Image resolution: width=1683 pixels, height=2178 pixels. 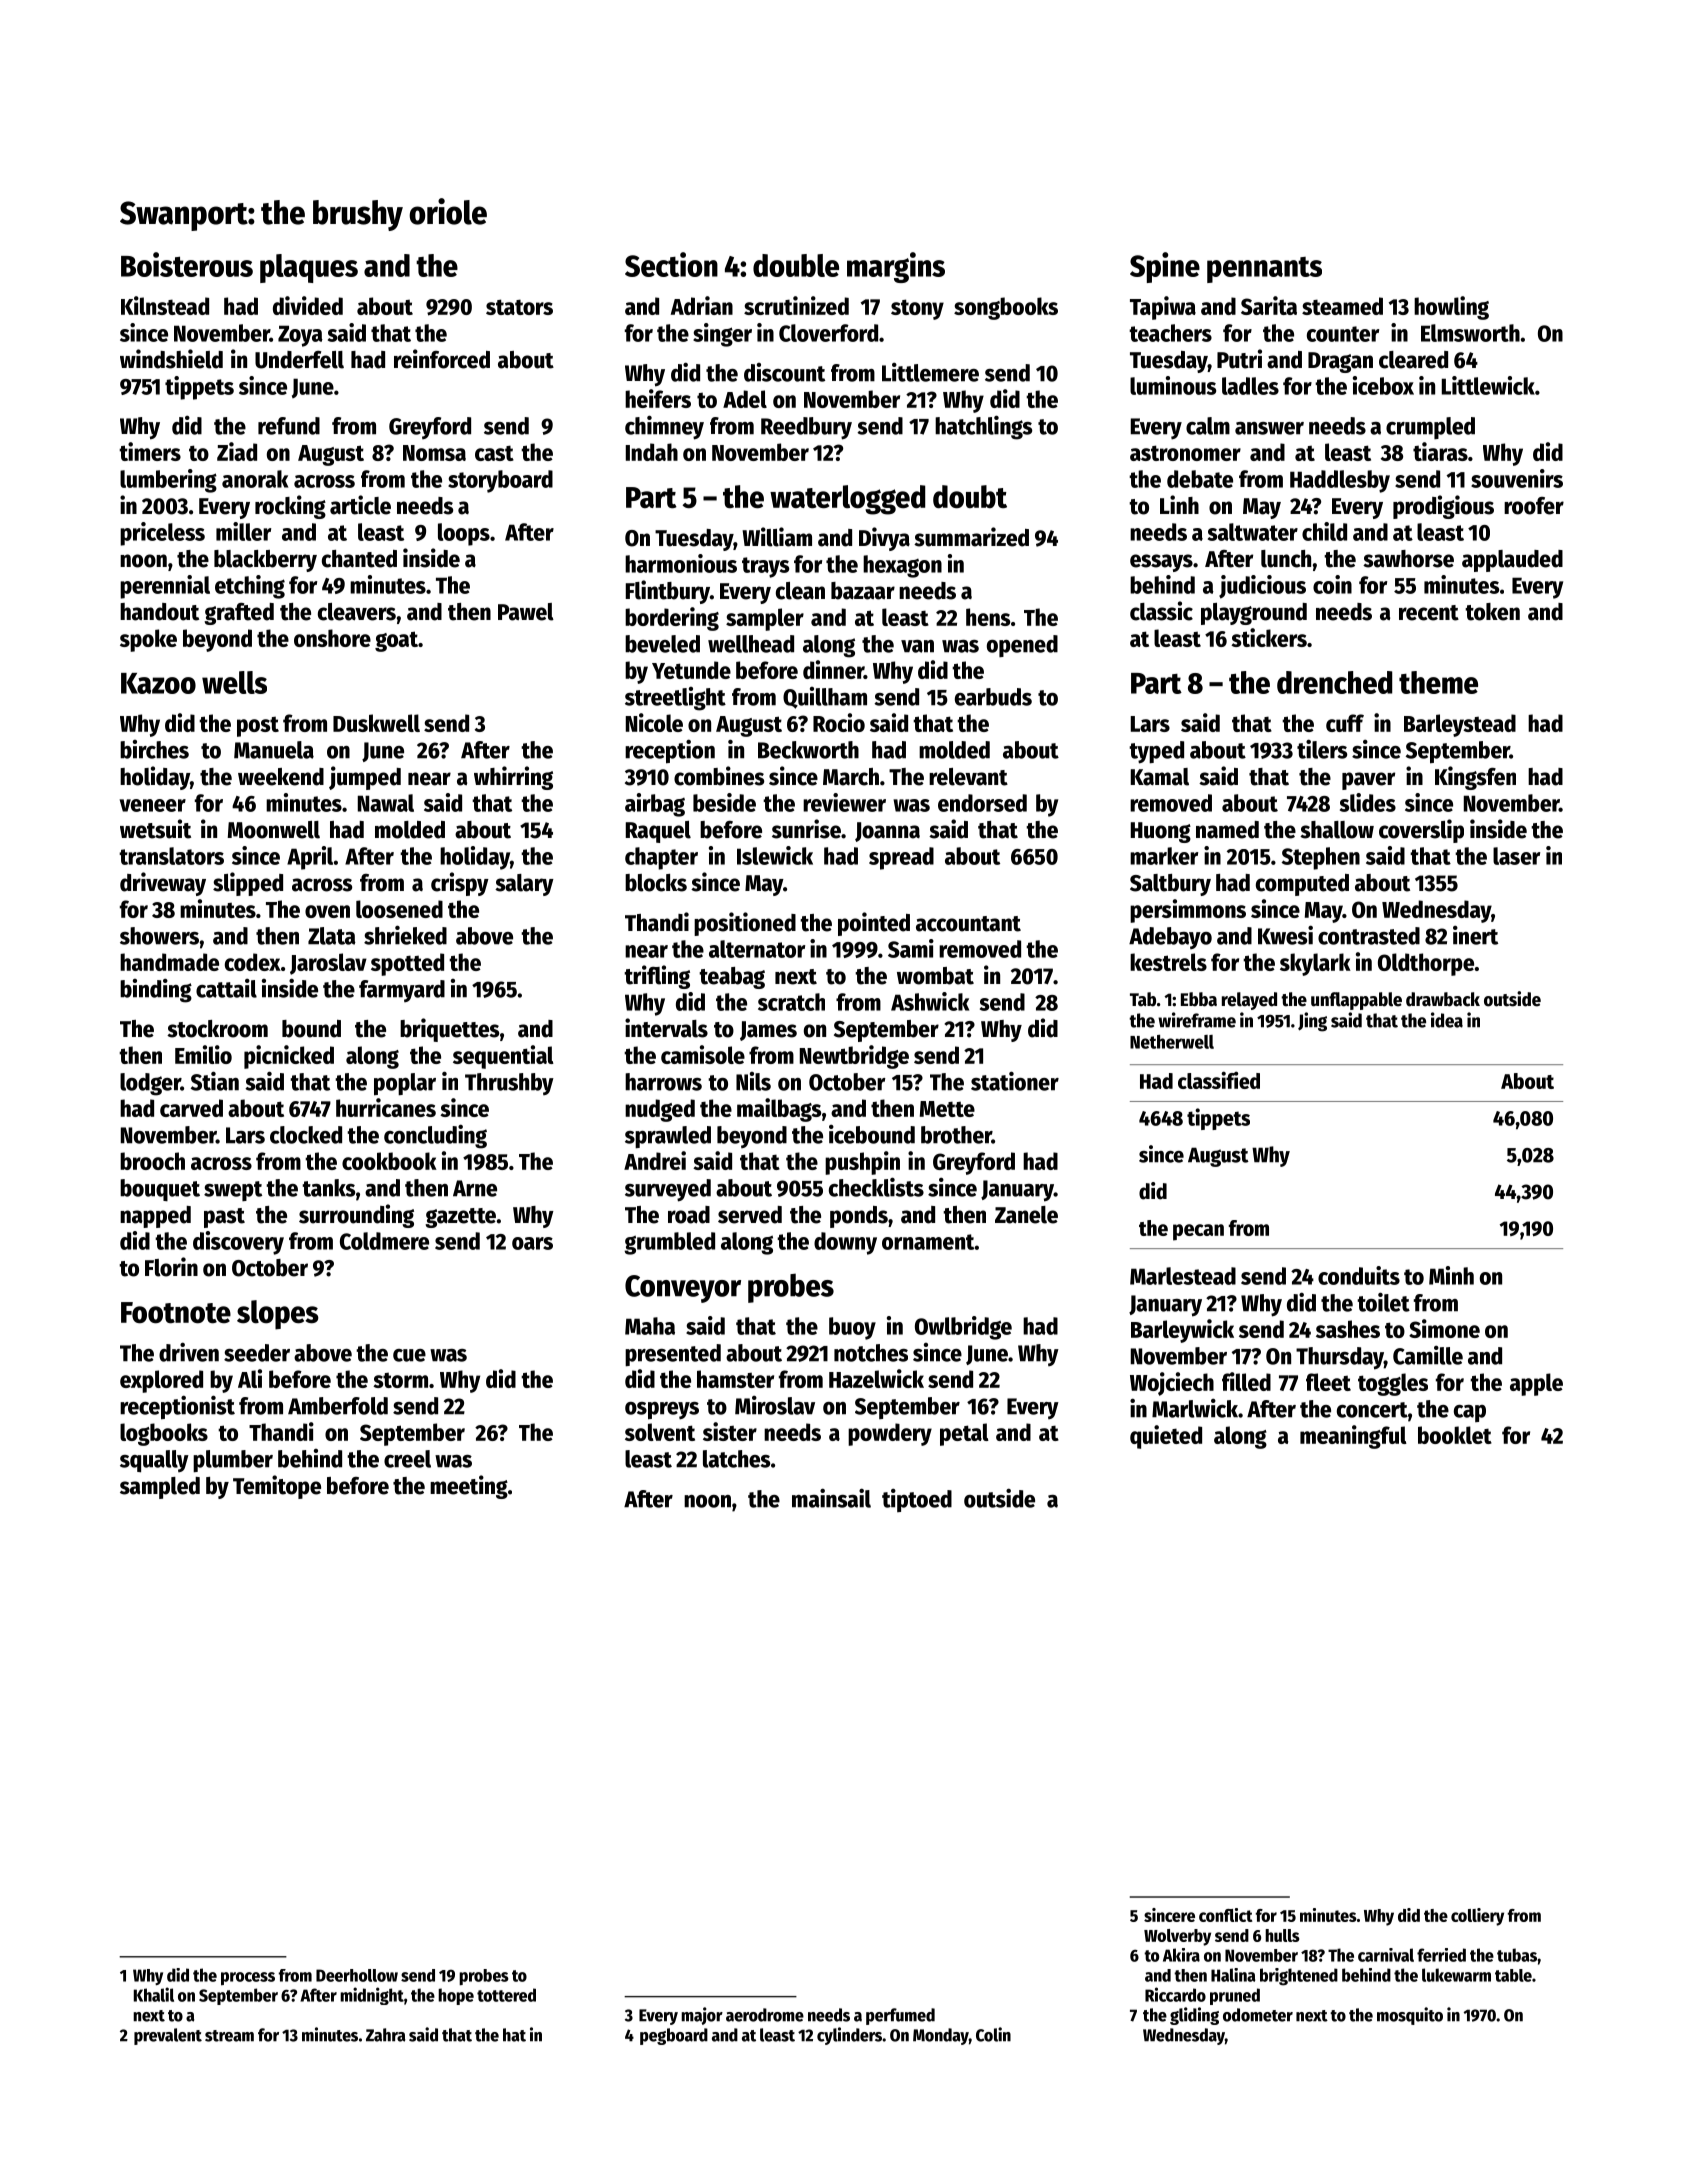 What do you see at coordinates (357, 1975) in the screenshot?
I see `Deerhollow` at bounding box center [357, 1975].
